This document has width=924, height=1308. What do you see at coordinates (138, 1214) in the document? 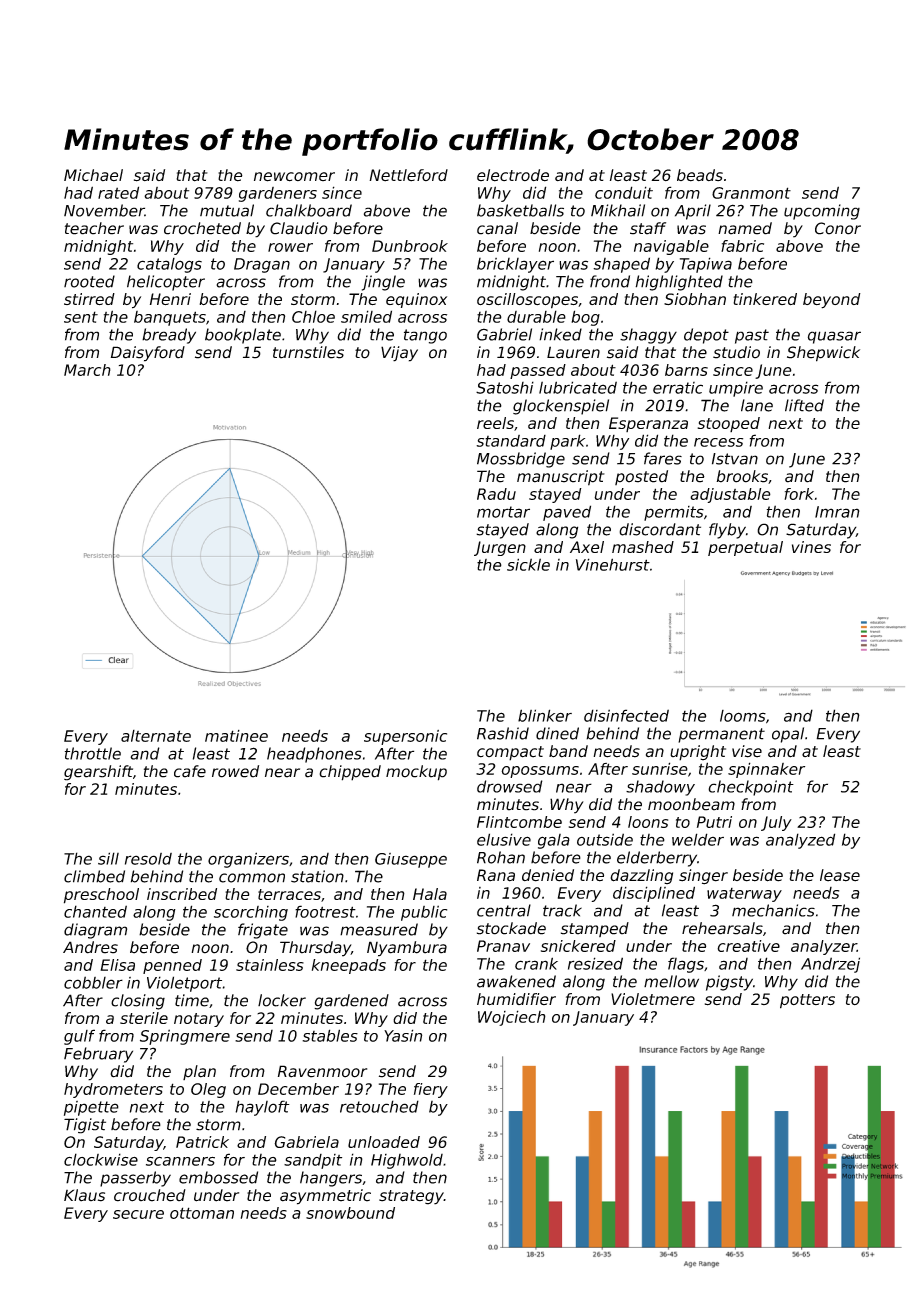
I see `secure` at bounding box center [138, 1214].
